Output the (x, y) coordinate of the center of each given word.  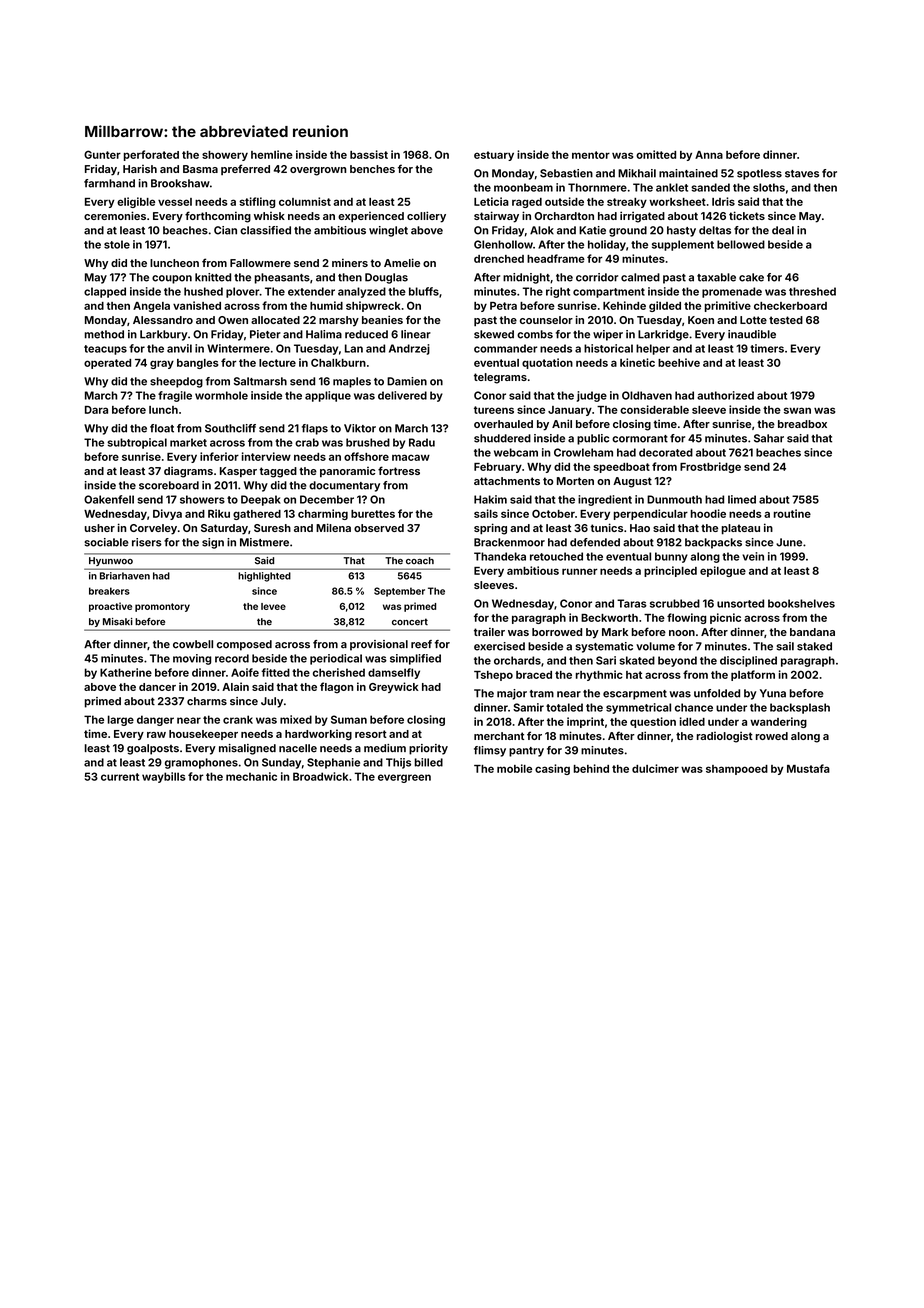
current (120, 777)
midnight (526, 278)
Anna (709, 155)
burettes (373, 514)
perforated (151, 155)
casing (552, 769)
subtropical (137, 443)
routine (792, 513)
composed (244, 645)
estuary (494, 156)
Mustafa (808, 768)
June (789, 542)
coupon (172, 279)
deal (783, 230)
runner (580, 571)
